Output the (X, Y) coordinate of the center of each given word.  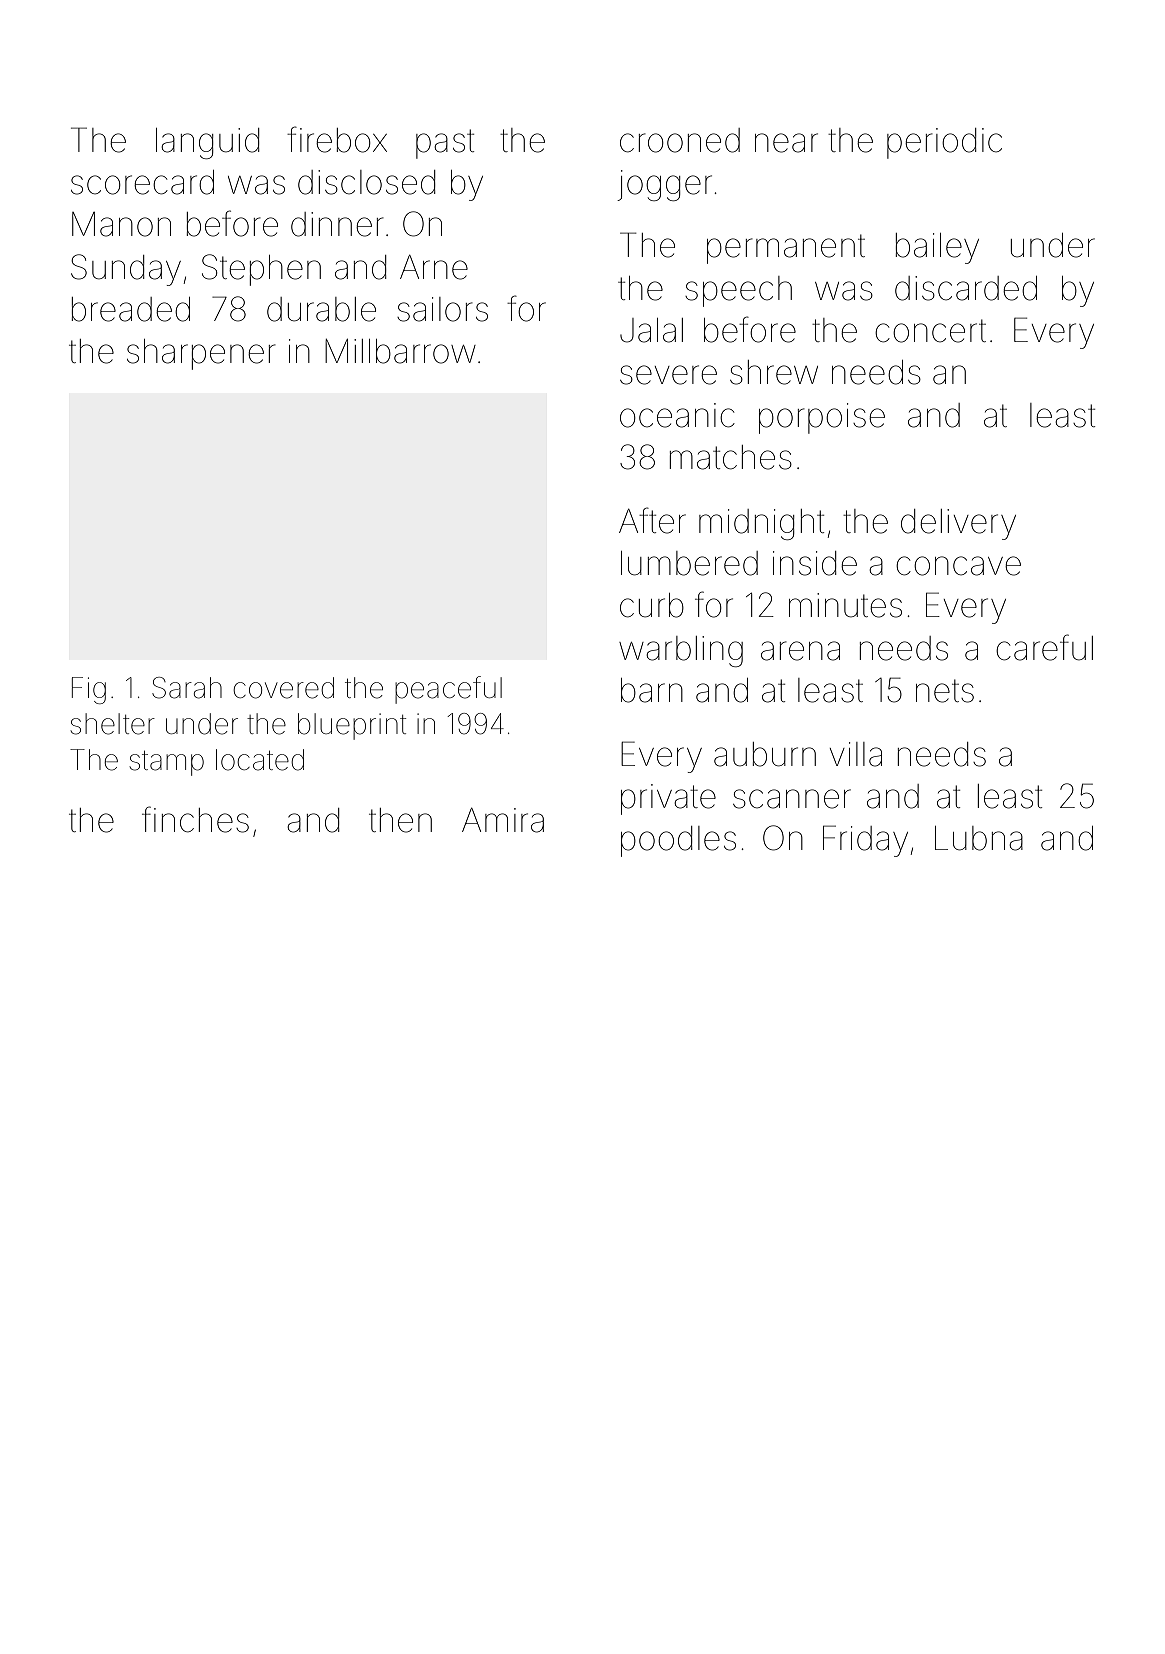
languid (207, 143)
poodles (678, 841)
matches (731, 457)
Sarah (187, 688)
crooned (680, 140)
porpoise (822, 418)
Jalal (651, 330)
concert (930, 331)
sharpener (201, 354)
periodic (944, 143)
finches (195, 819)
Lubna (979, 838)
